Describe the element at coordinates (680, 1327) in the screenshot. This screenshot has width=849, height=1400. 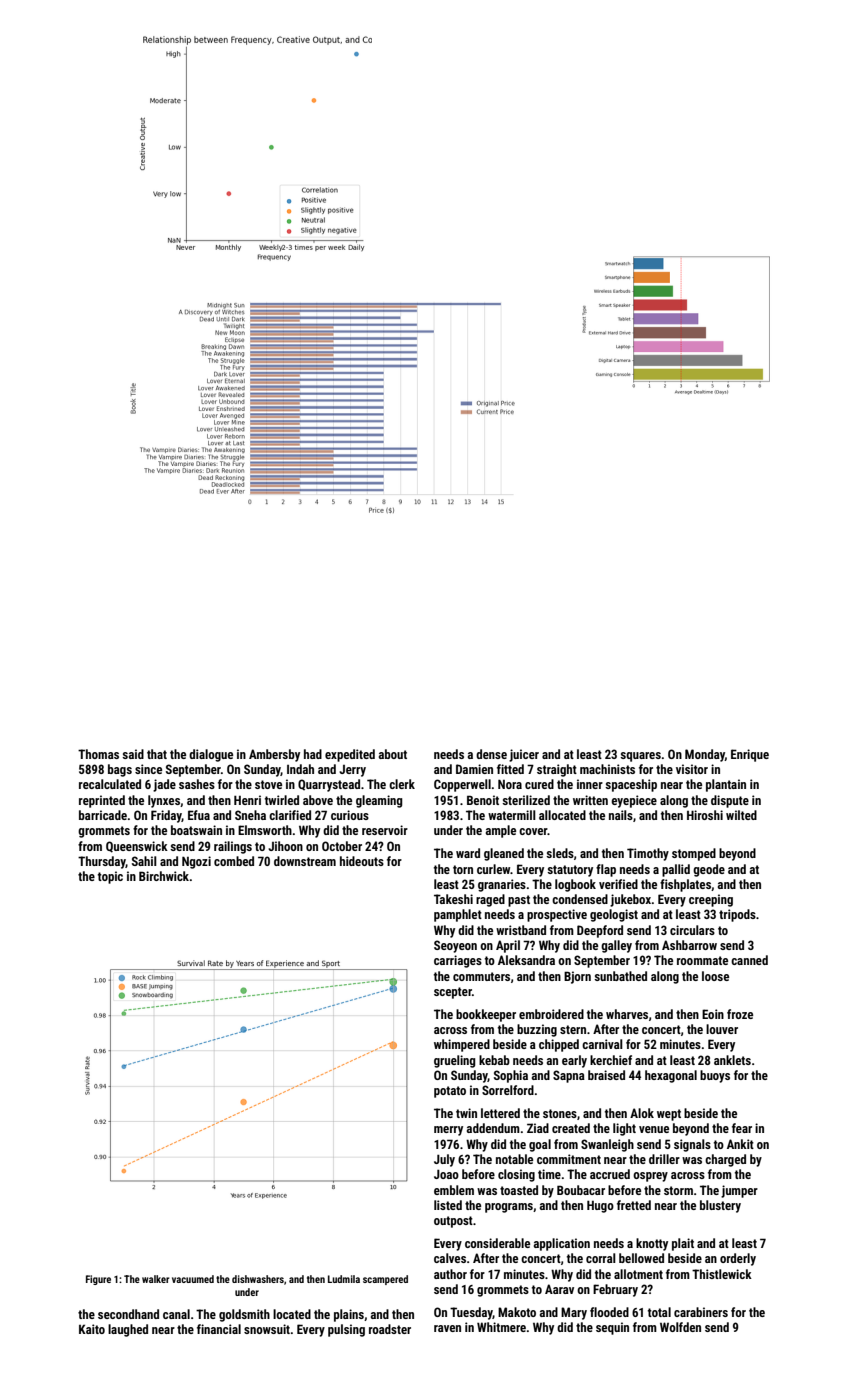
I see `Wolfden` at that location.
